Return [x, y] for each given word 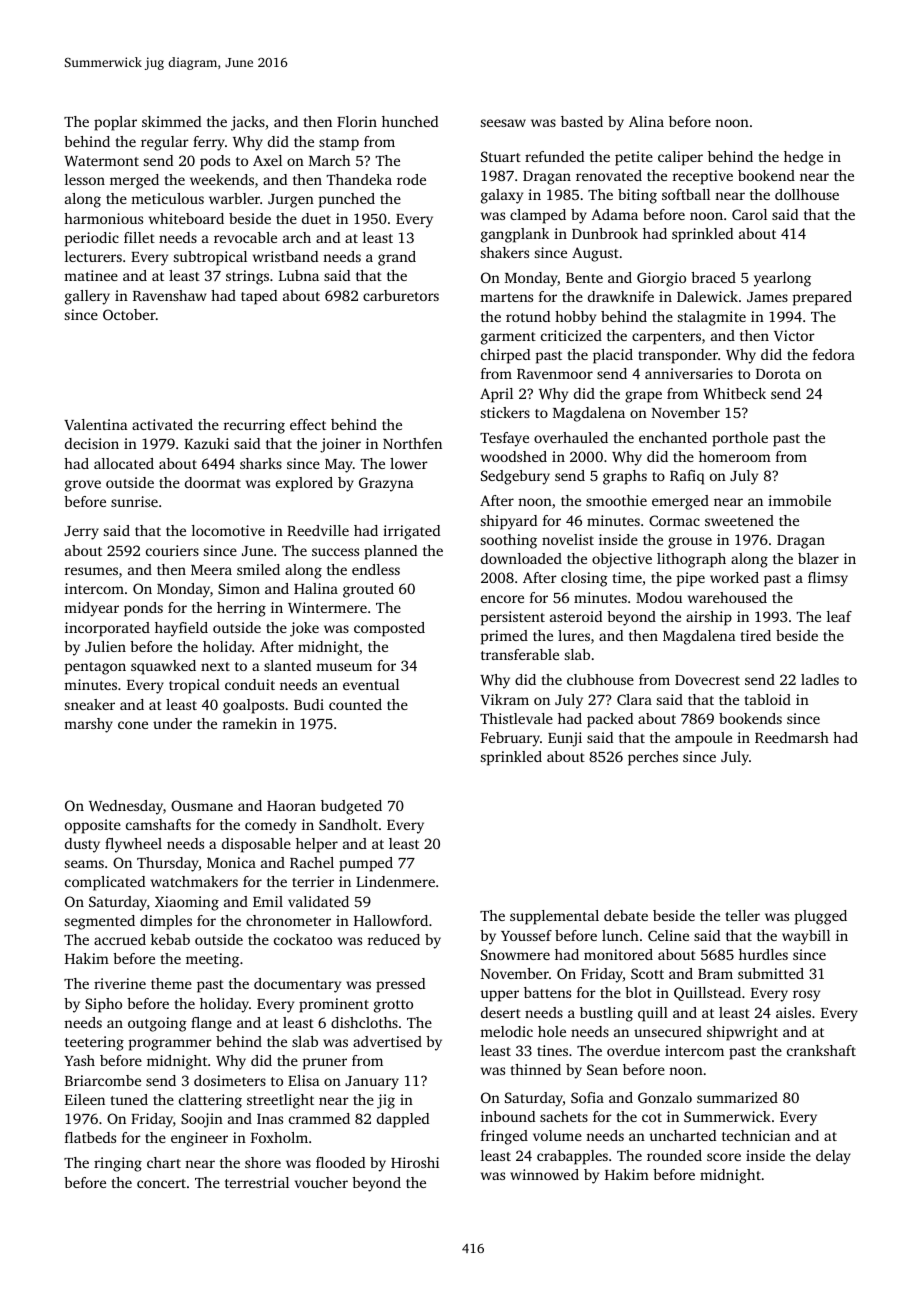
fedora [834, 354]
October [129, 314]
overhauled [571, 437]
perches [653, 758]
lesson [85, 179]
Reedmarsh [792, 737]
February [510, 739]
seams [84, 864]
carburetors [401, 295]
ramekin [250, 723]
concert [161, 1183]
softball [686, 194]
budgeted [351, 807]
